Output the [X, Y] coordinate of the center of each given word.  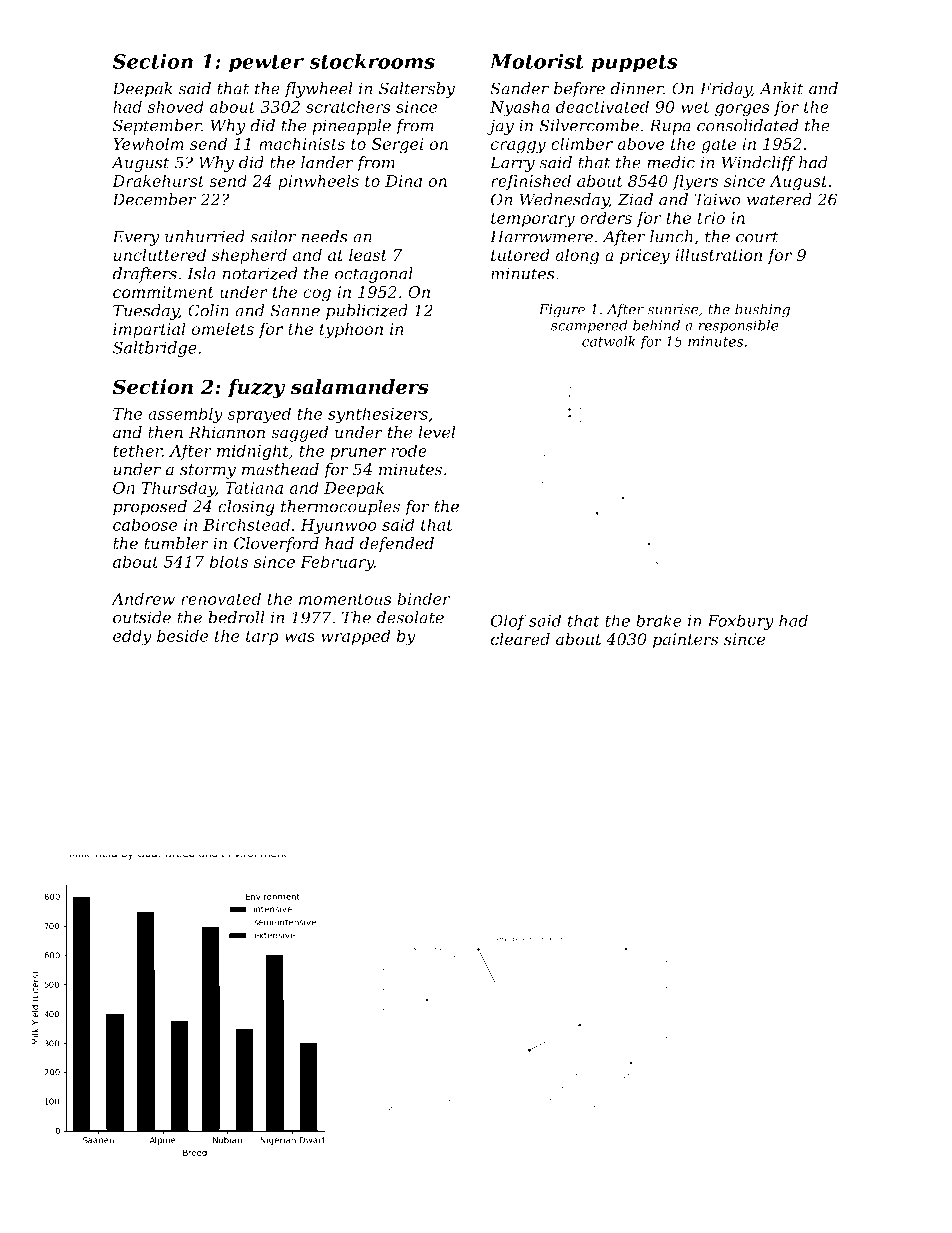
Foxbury [740, 622]
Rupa [670, 127]
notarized [260, 273]
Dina [403, 181]
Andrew [143, 598]
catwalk [609, 341]
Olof [508, 622]
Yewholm [148, 143]
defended [396, 545]
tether [137, 450]
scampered [589, 327]
